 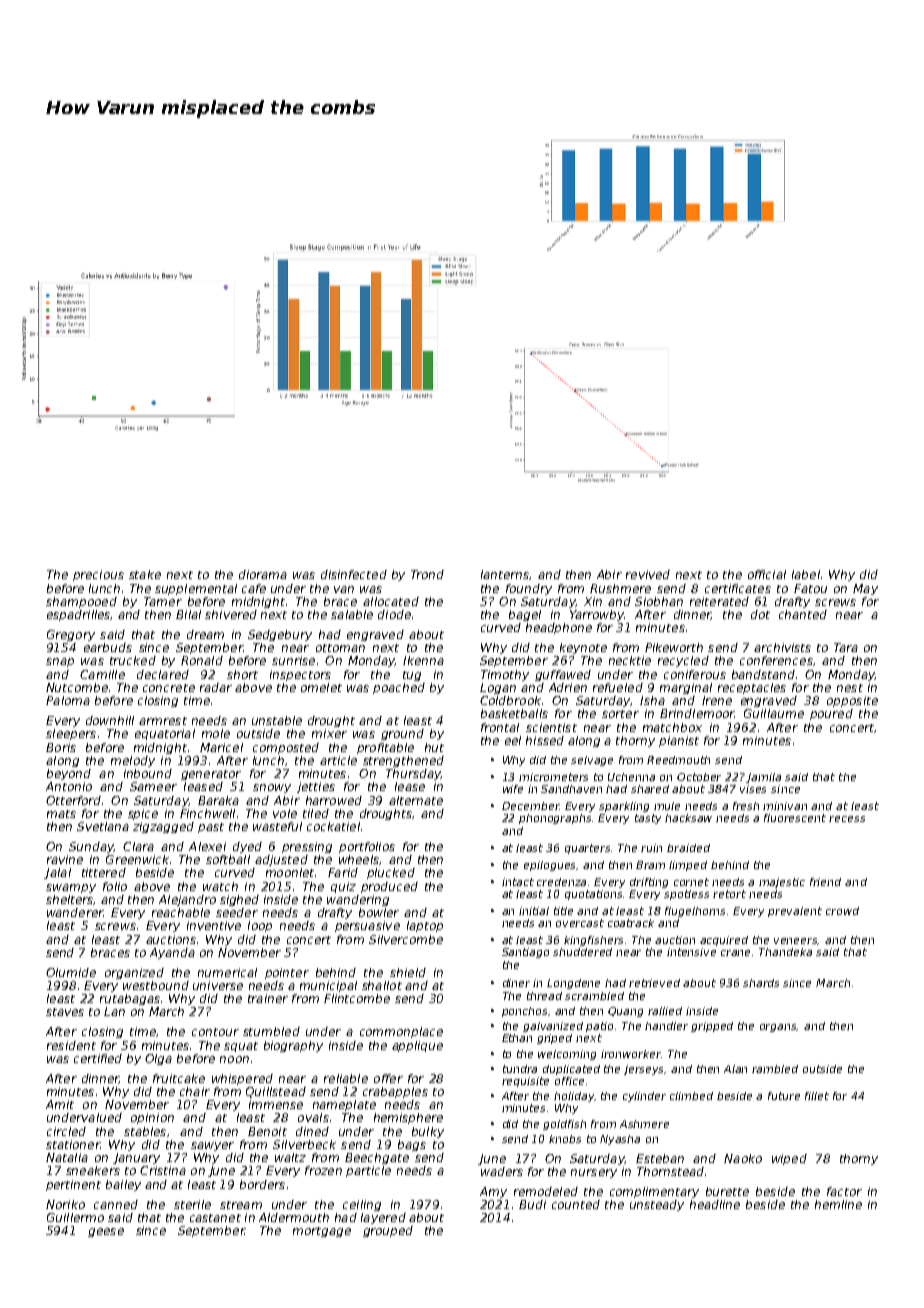 I want to click on crabapples, so click(x=395, y=1092).
